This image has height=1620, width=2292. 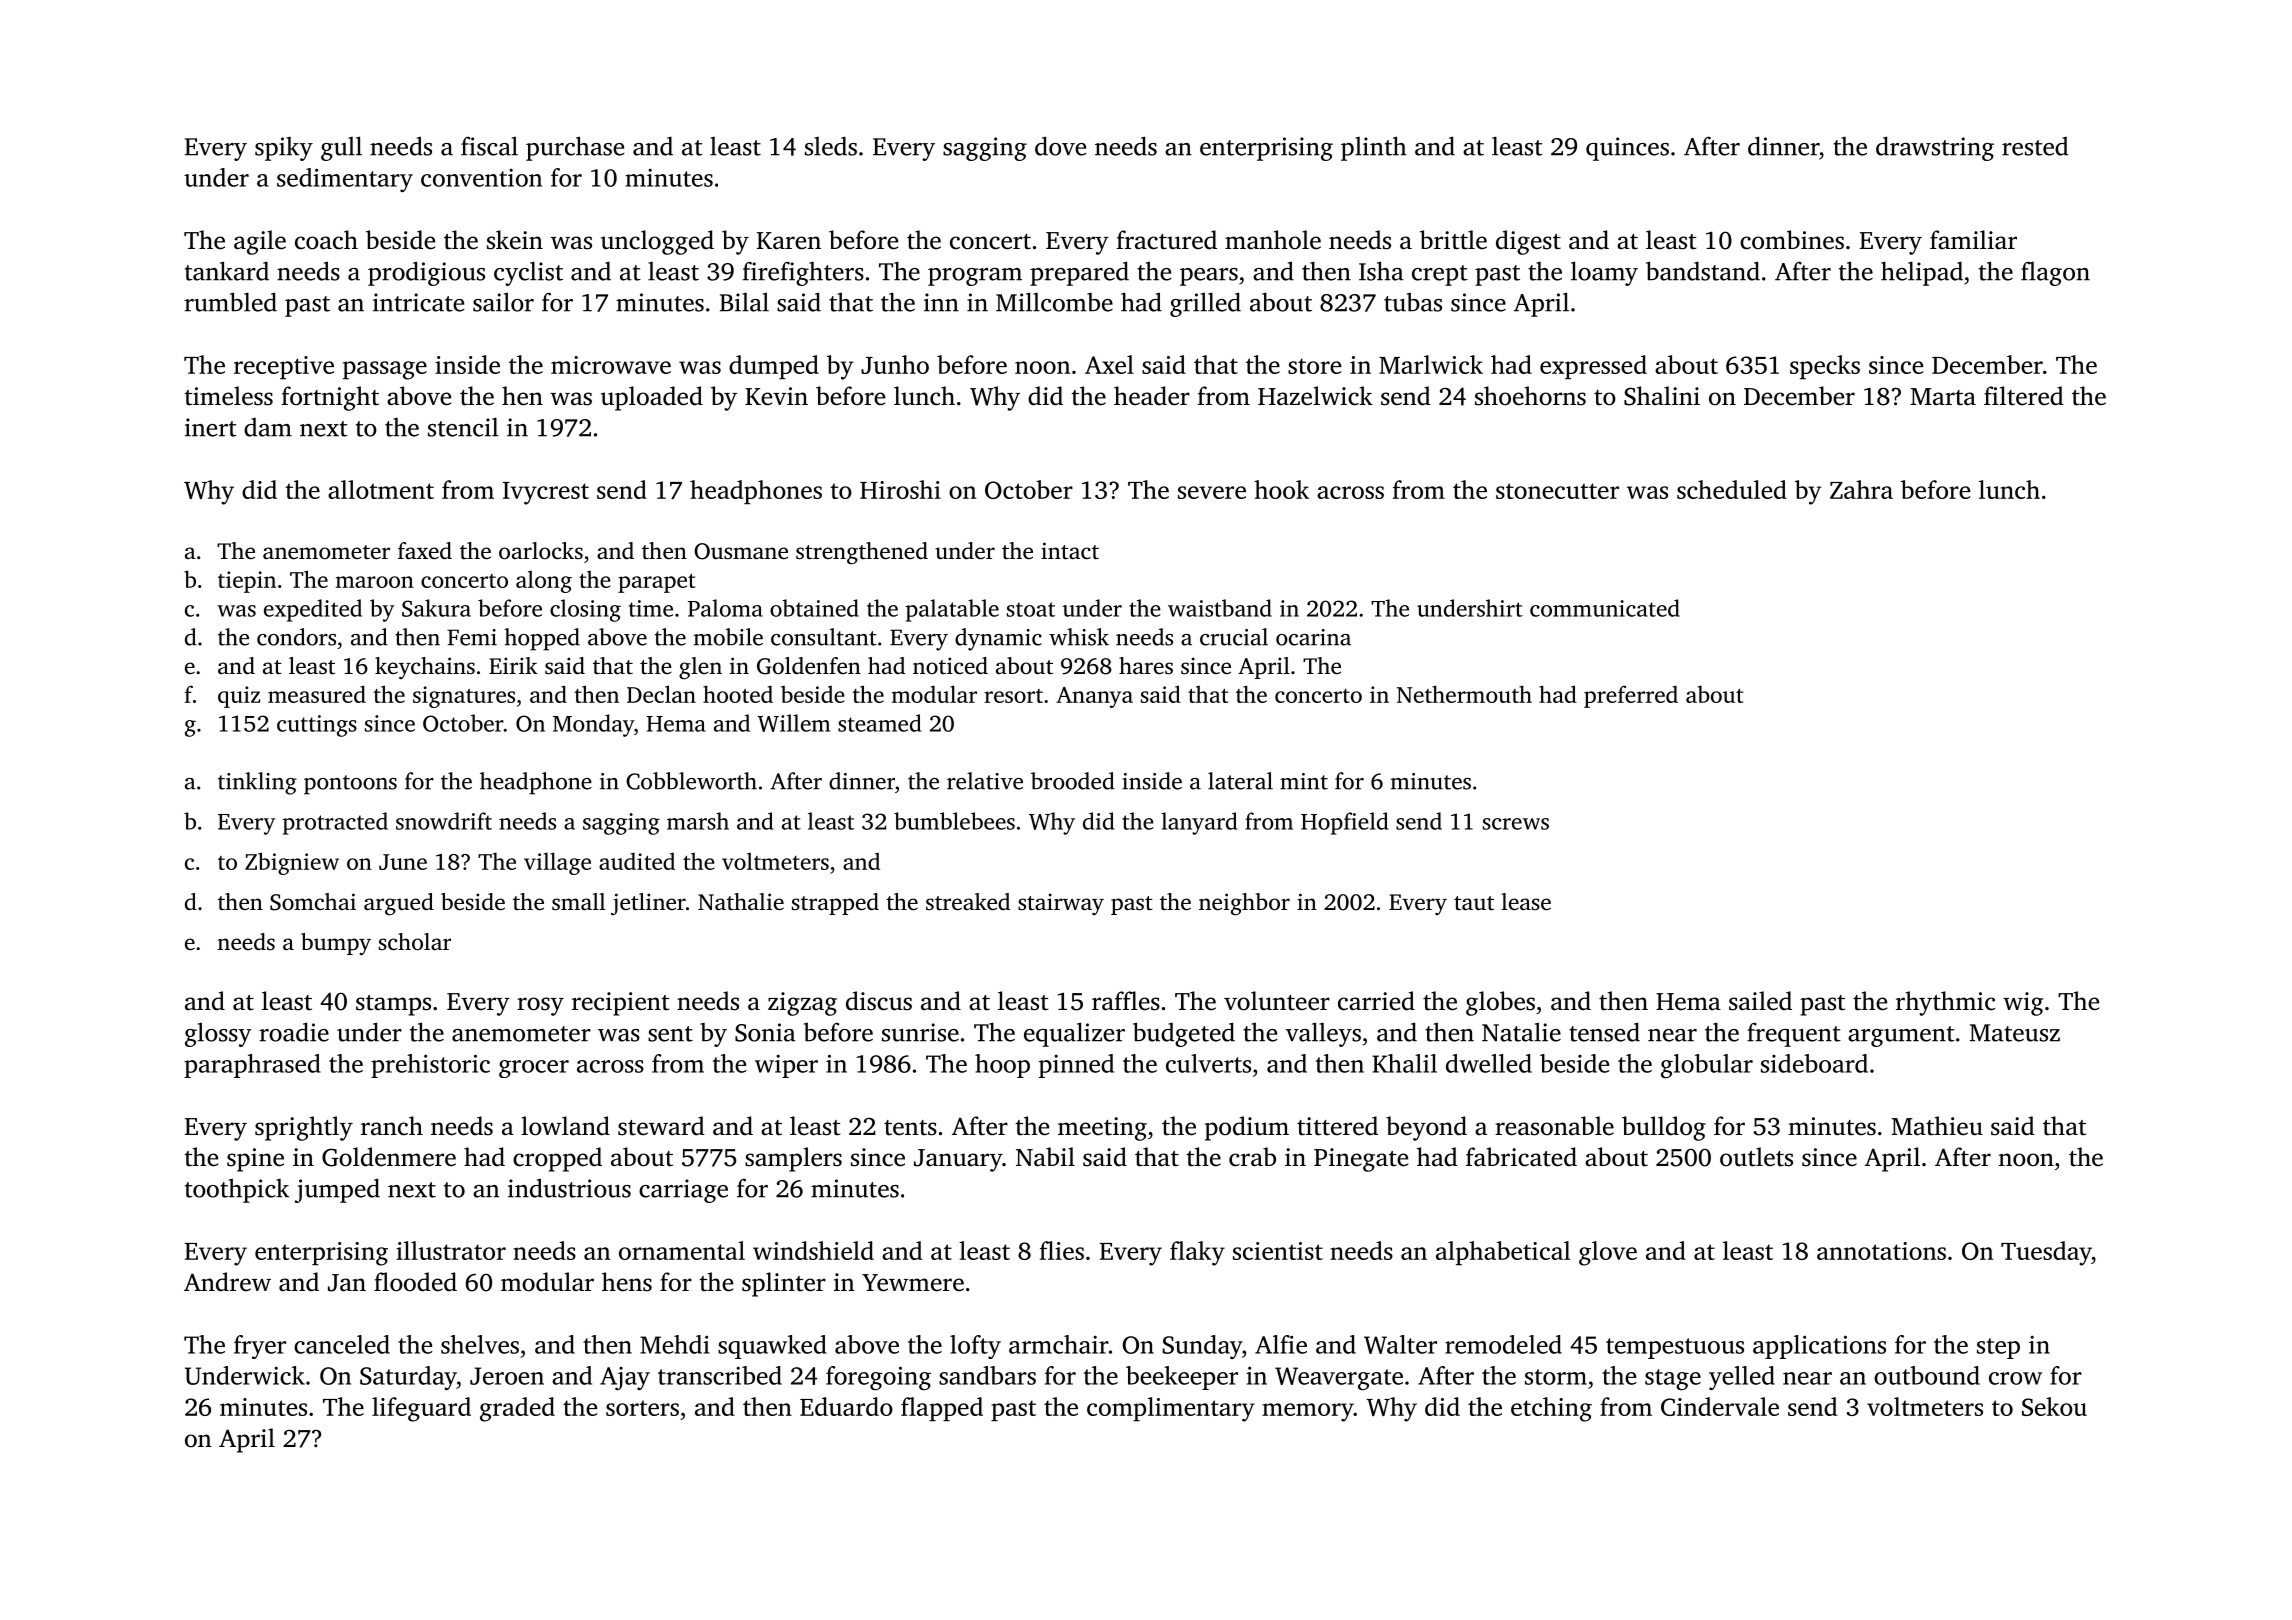 What do you see at coordinates (1935, 148) in the image?
I see `drawstring` at bounding box center [1935, 148].
